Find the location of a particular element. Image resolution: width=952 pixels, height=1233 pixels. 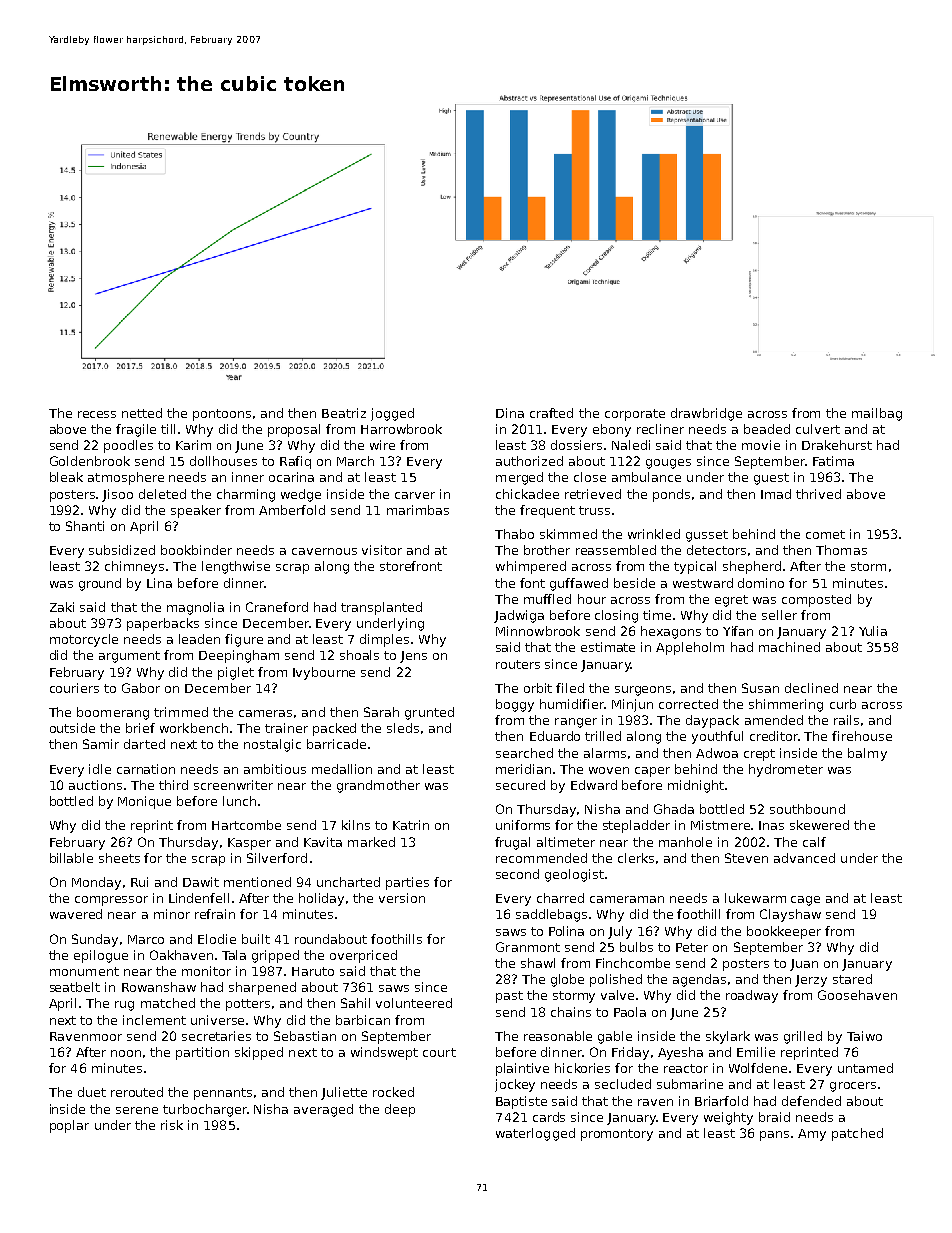

youthful is located at coordinates (717, 737).
